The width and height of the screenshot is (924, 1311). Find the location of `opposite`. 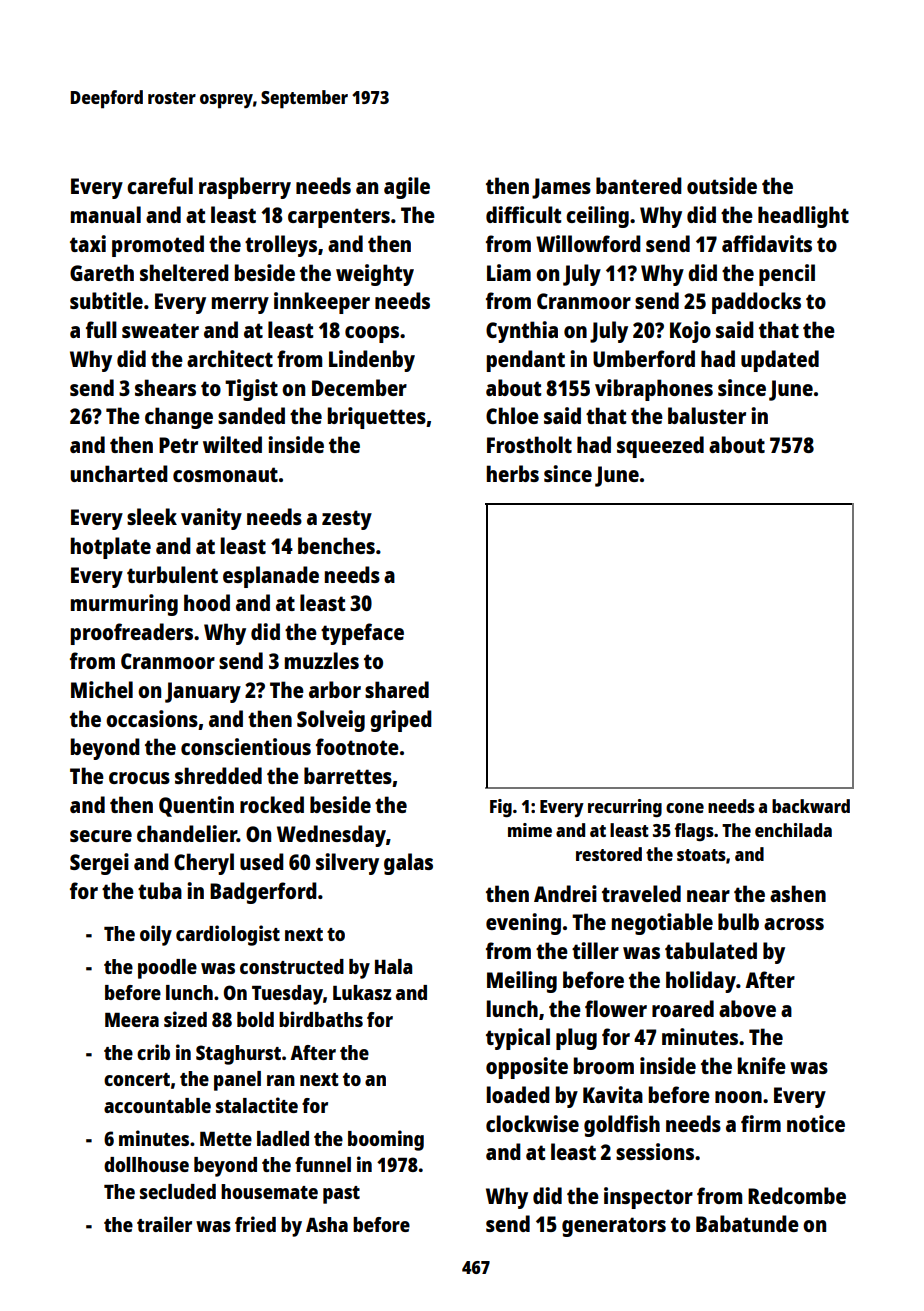

opposite is located at coordinates (527, 1068).
